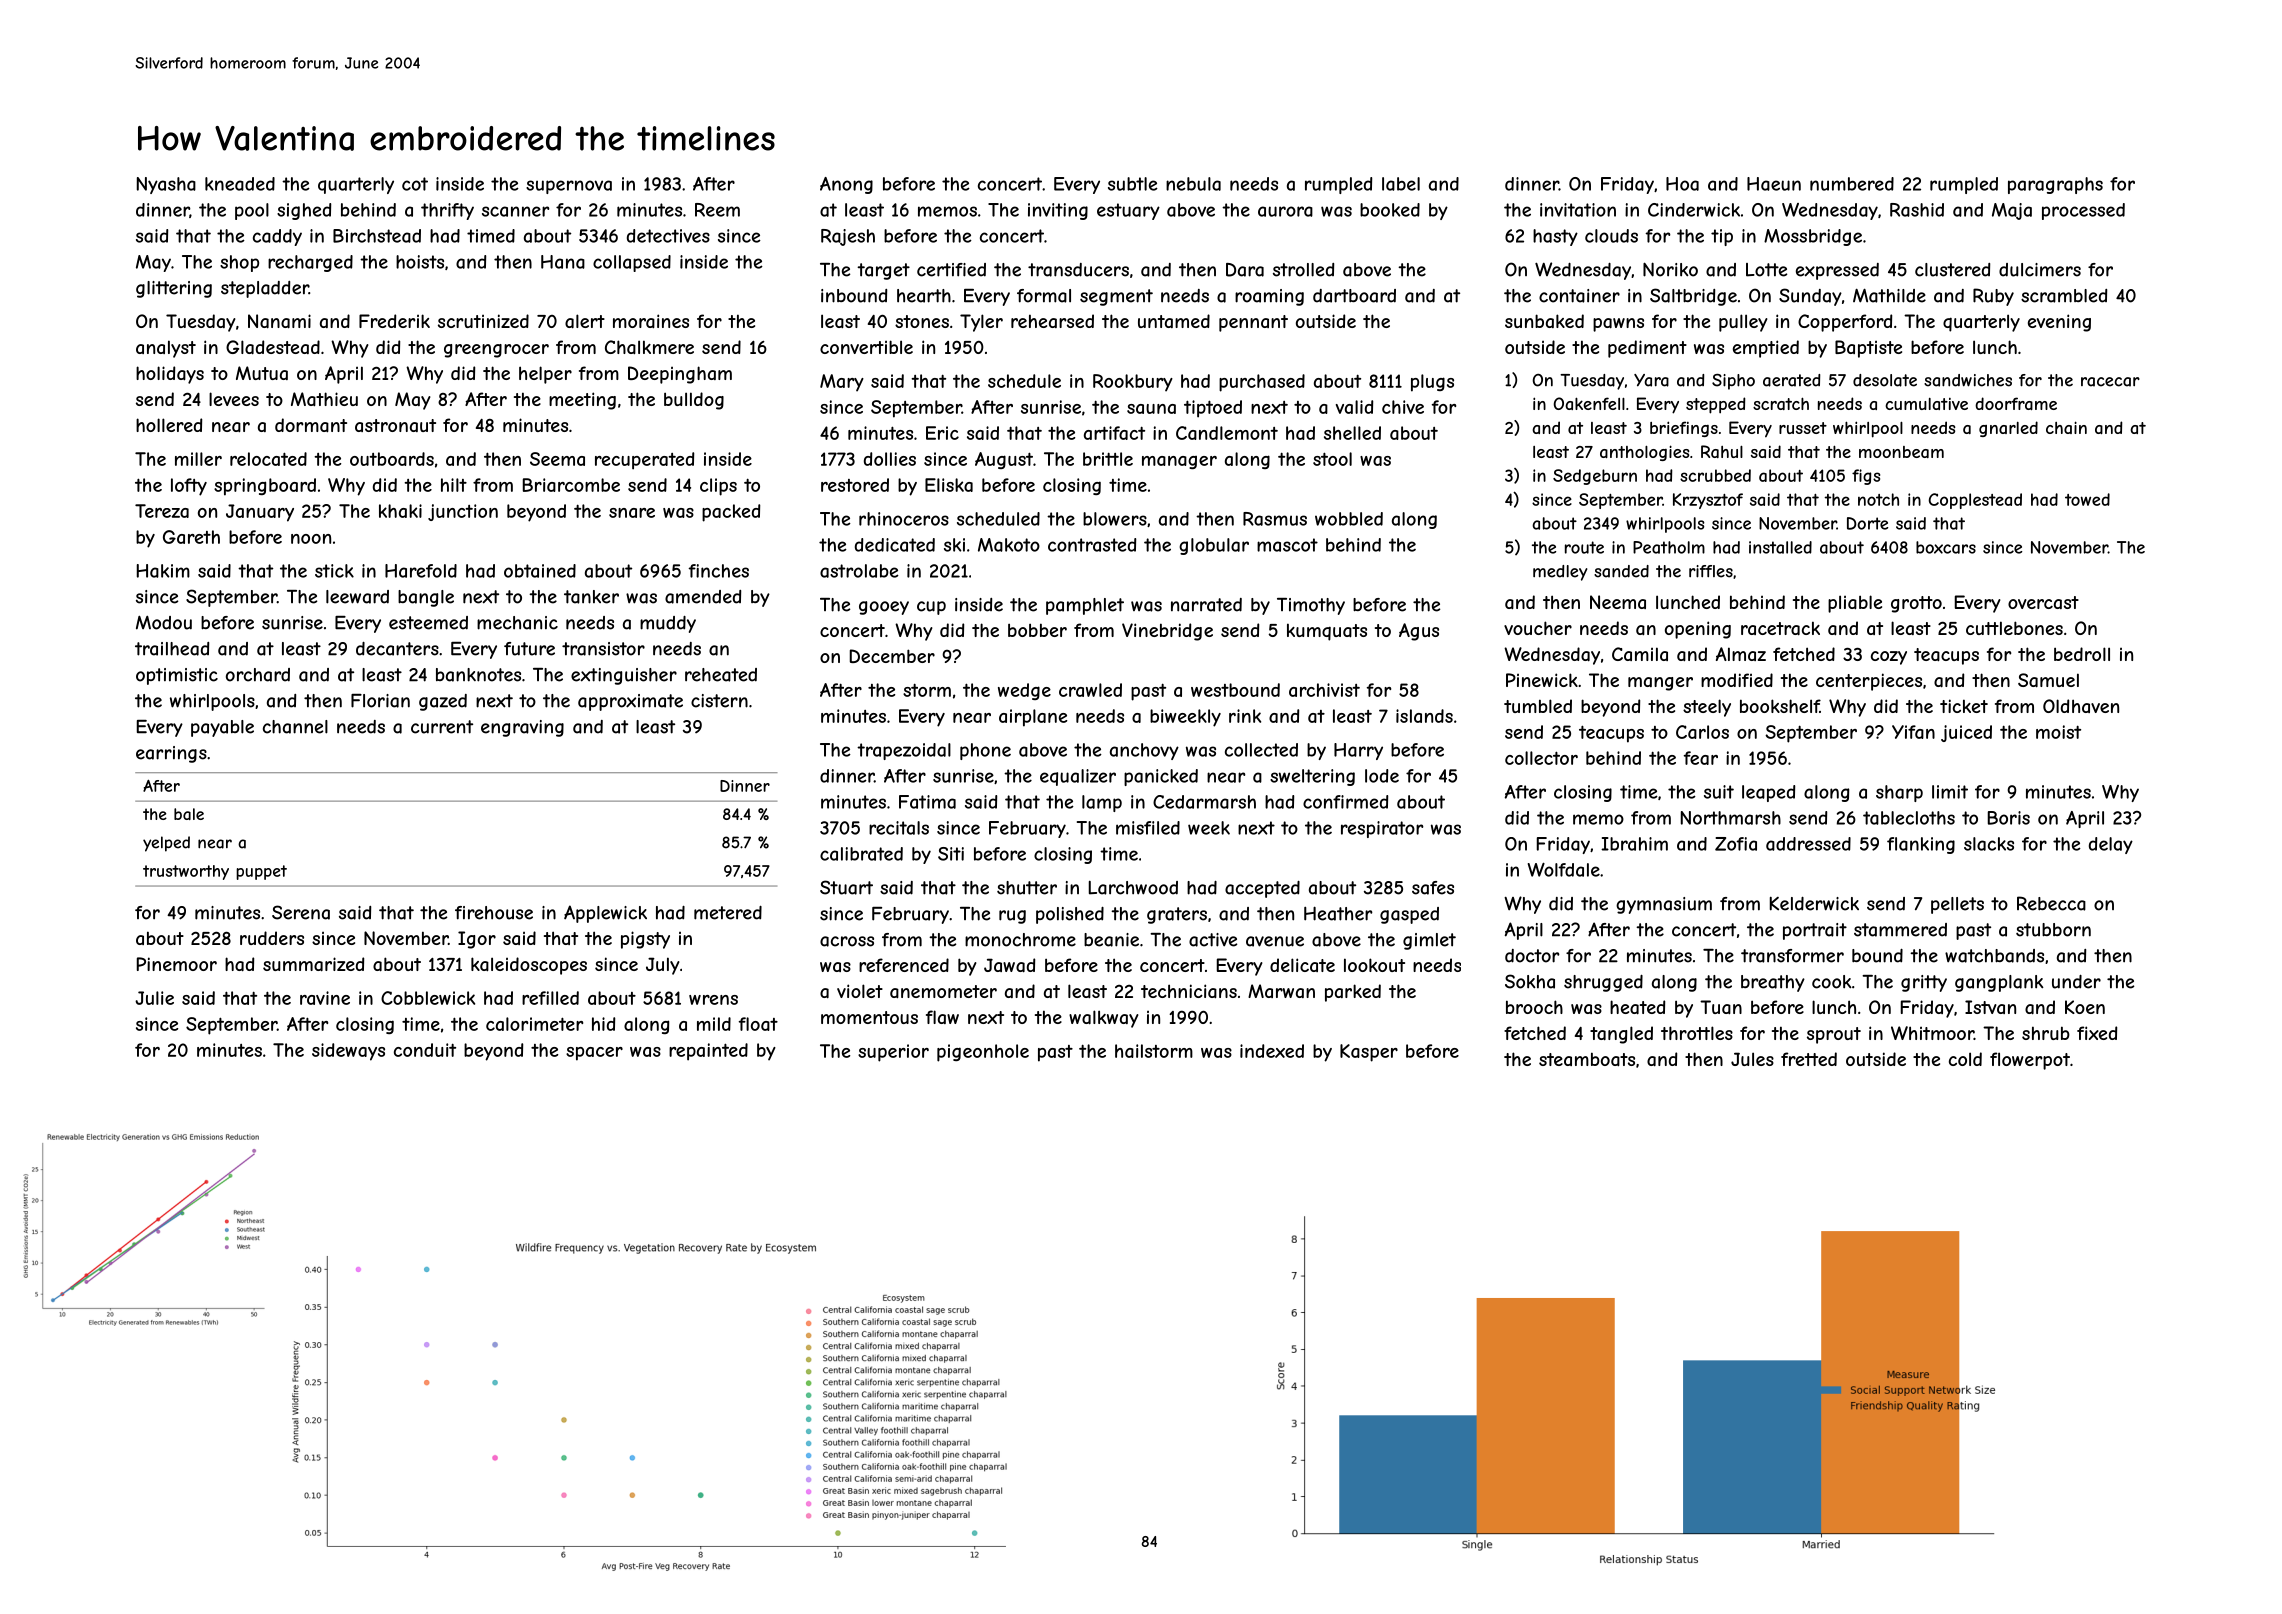 The width and height of the page is (2282, 1614). Describe the element at coordinates (397, 649) in the page. I see `decanters` at that location.
